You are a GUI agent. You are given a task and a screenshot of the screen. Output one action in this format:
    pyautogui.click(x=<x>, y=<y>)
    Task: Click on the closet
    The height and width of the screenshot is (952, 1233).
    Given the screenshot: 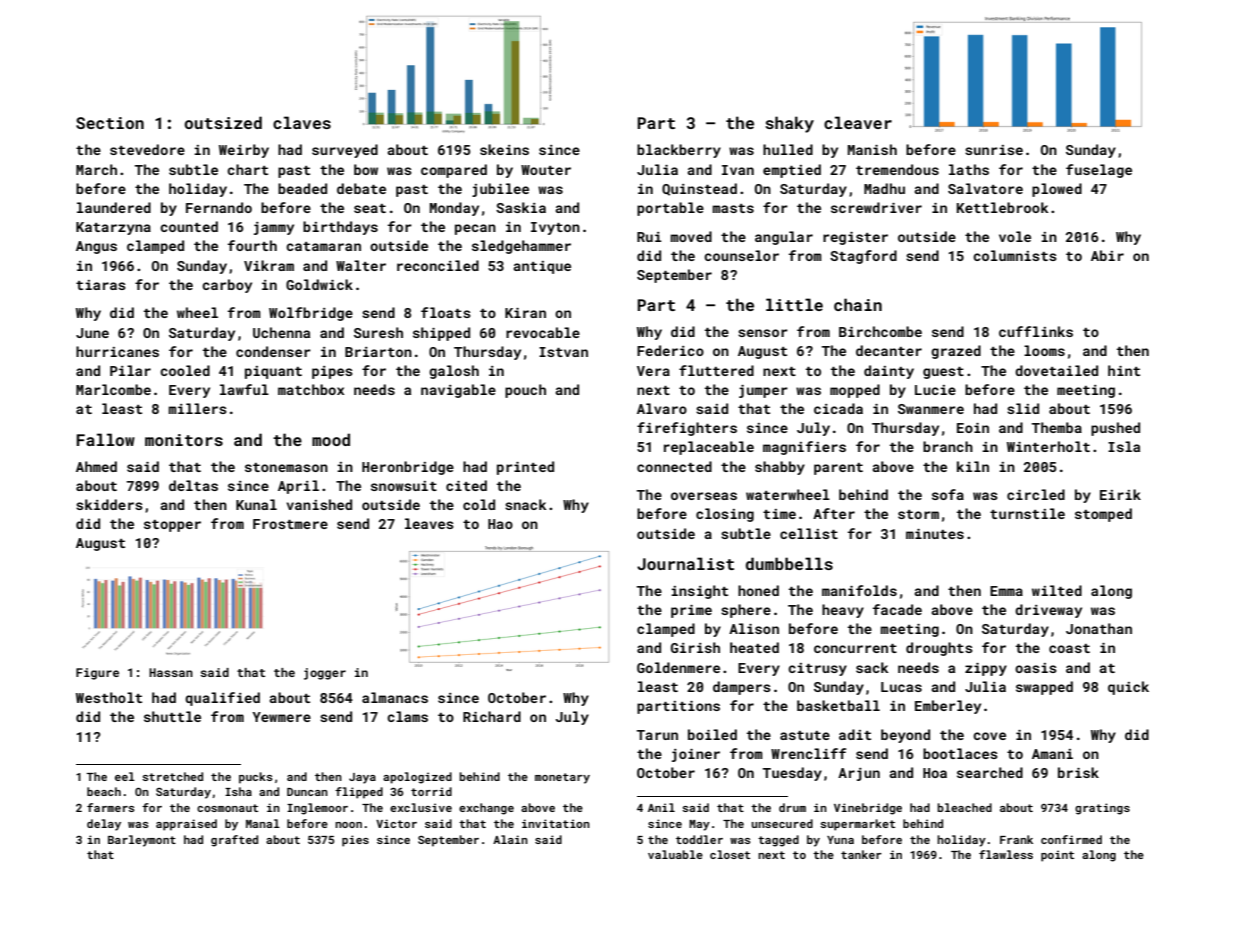 What is the action you would take?
    pyautogui.click(x=730, y=854)
